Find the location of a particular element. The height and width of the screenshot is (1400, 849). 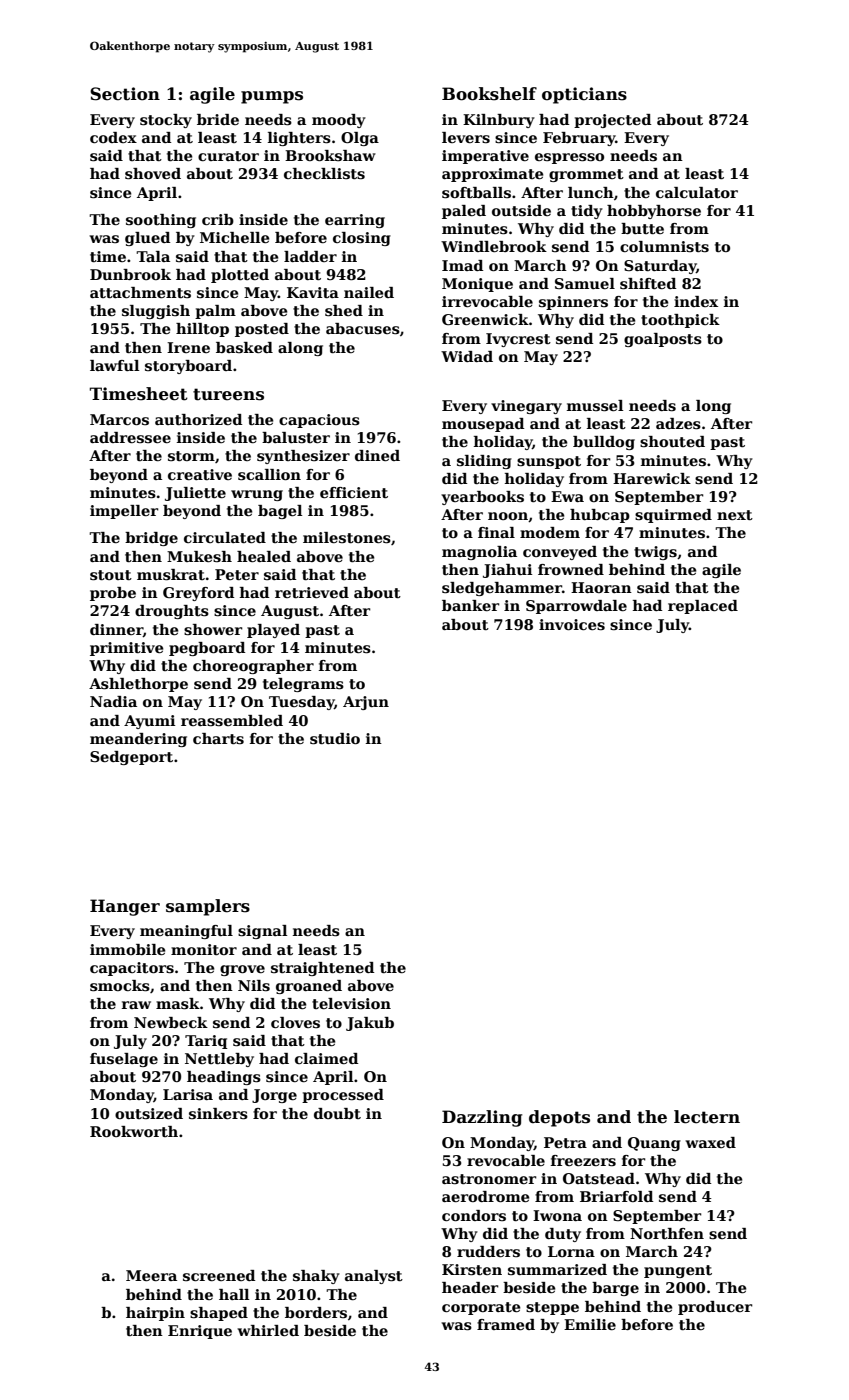

Rookworth is located at coordinates (134, 1131).
